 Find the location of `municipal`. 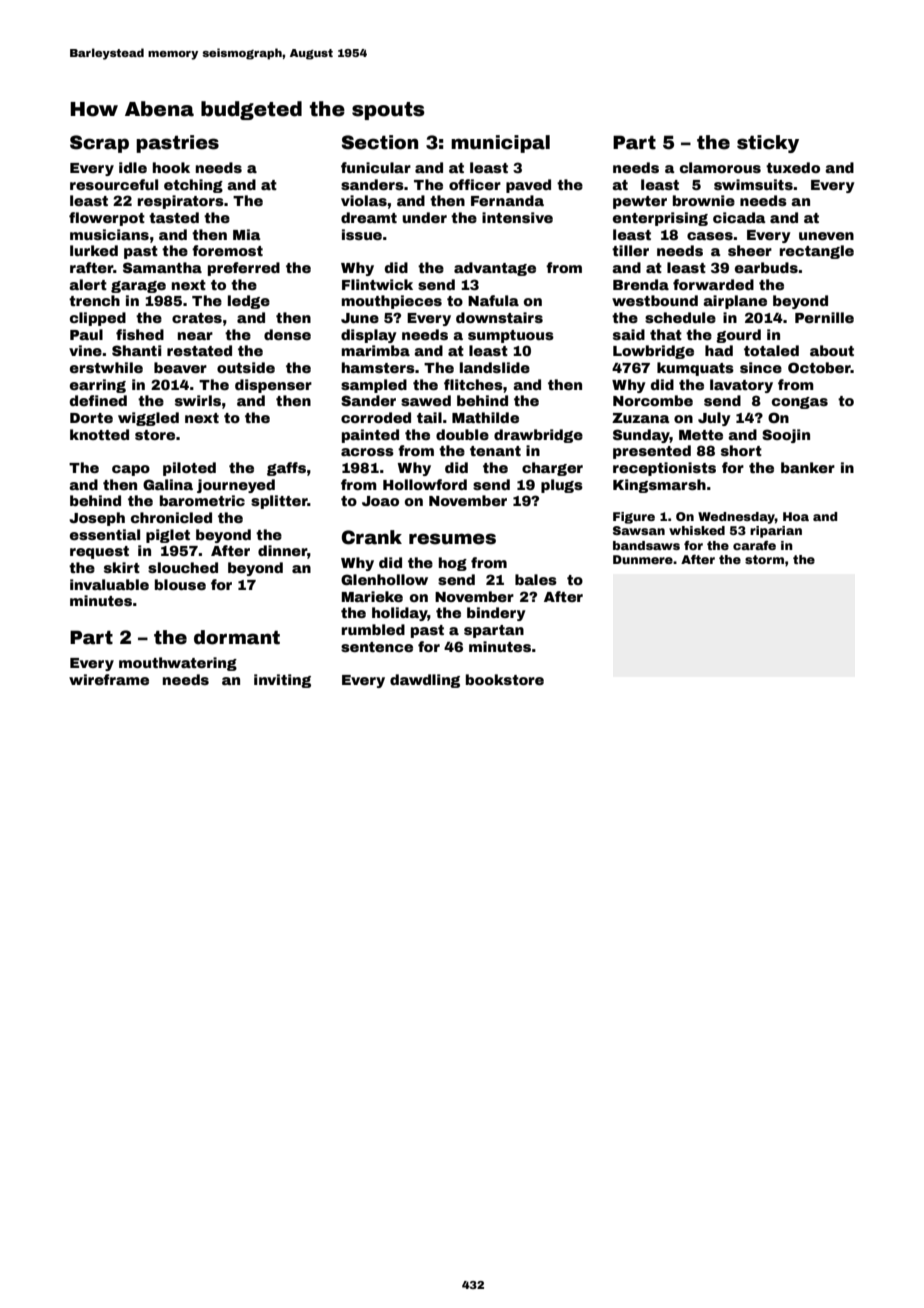

municipal is located at coordinates (500, 144).
